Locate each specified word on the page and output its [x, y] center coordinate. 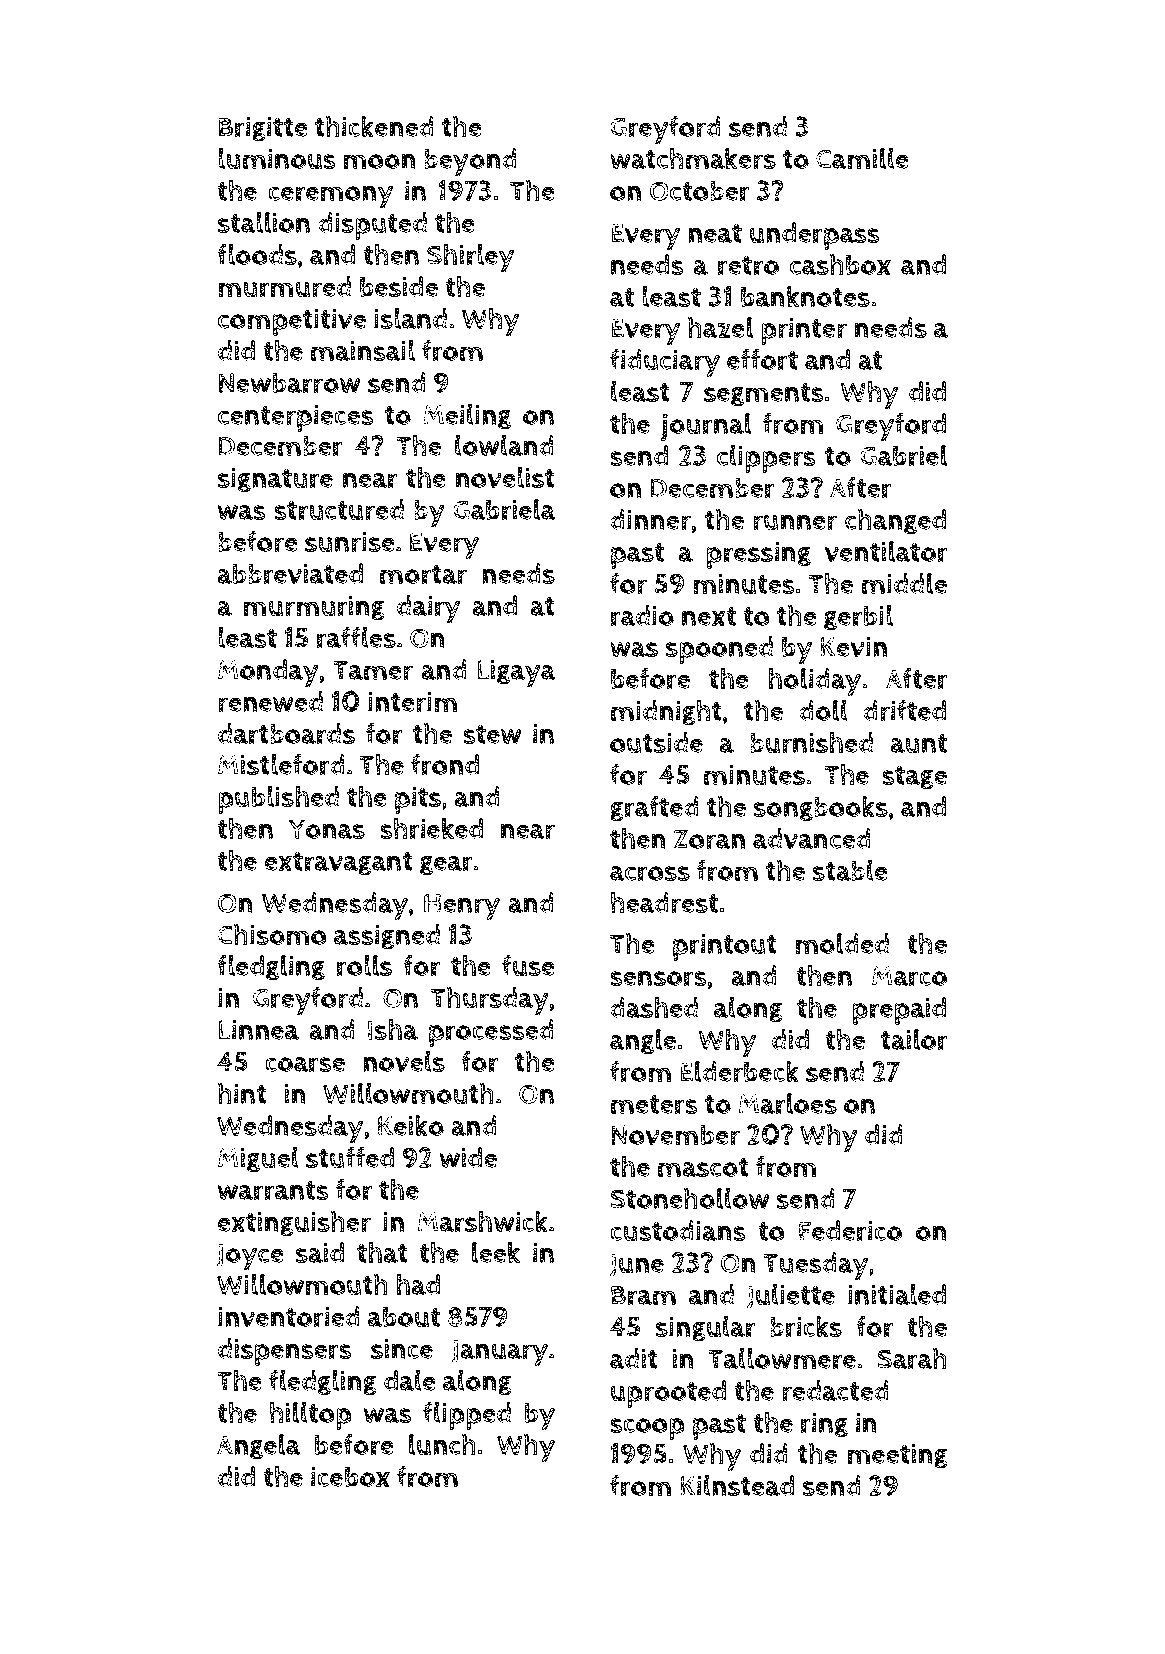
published [278, 799]
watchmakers [693, 158]
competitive [292, 322]
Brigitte [262, 128]
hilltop [311, 1415]
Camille [862, 158]
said [320, 1252]
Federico [850, 1231]
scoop [647, 1429]
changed [895, 521]
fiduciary [665, 363]
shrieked [431, 828]
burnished [811, 742]
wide [468, 1157]
